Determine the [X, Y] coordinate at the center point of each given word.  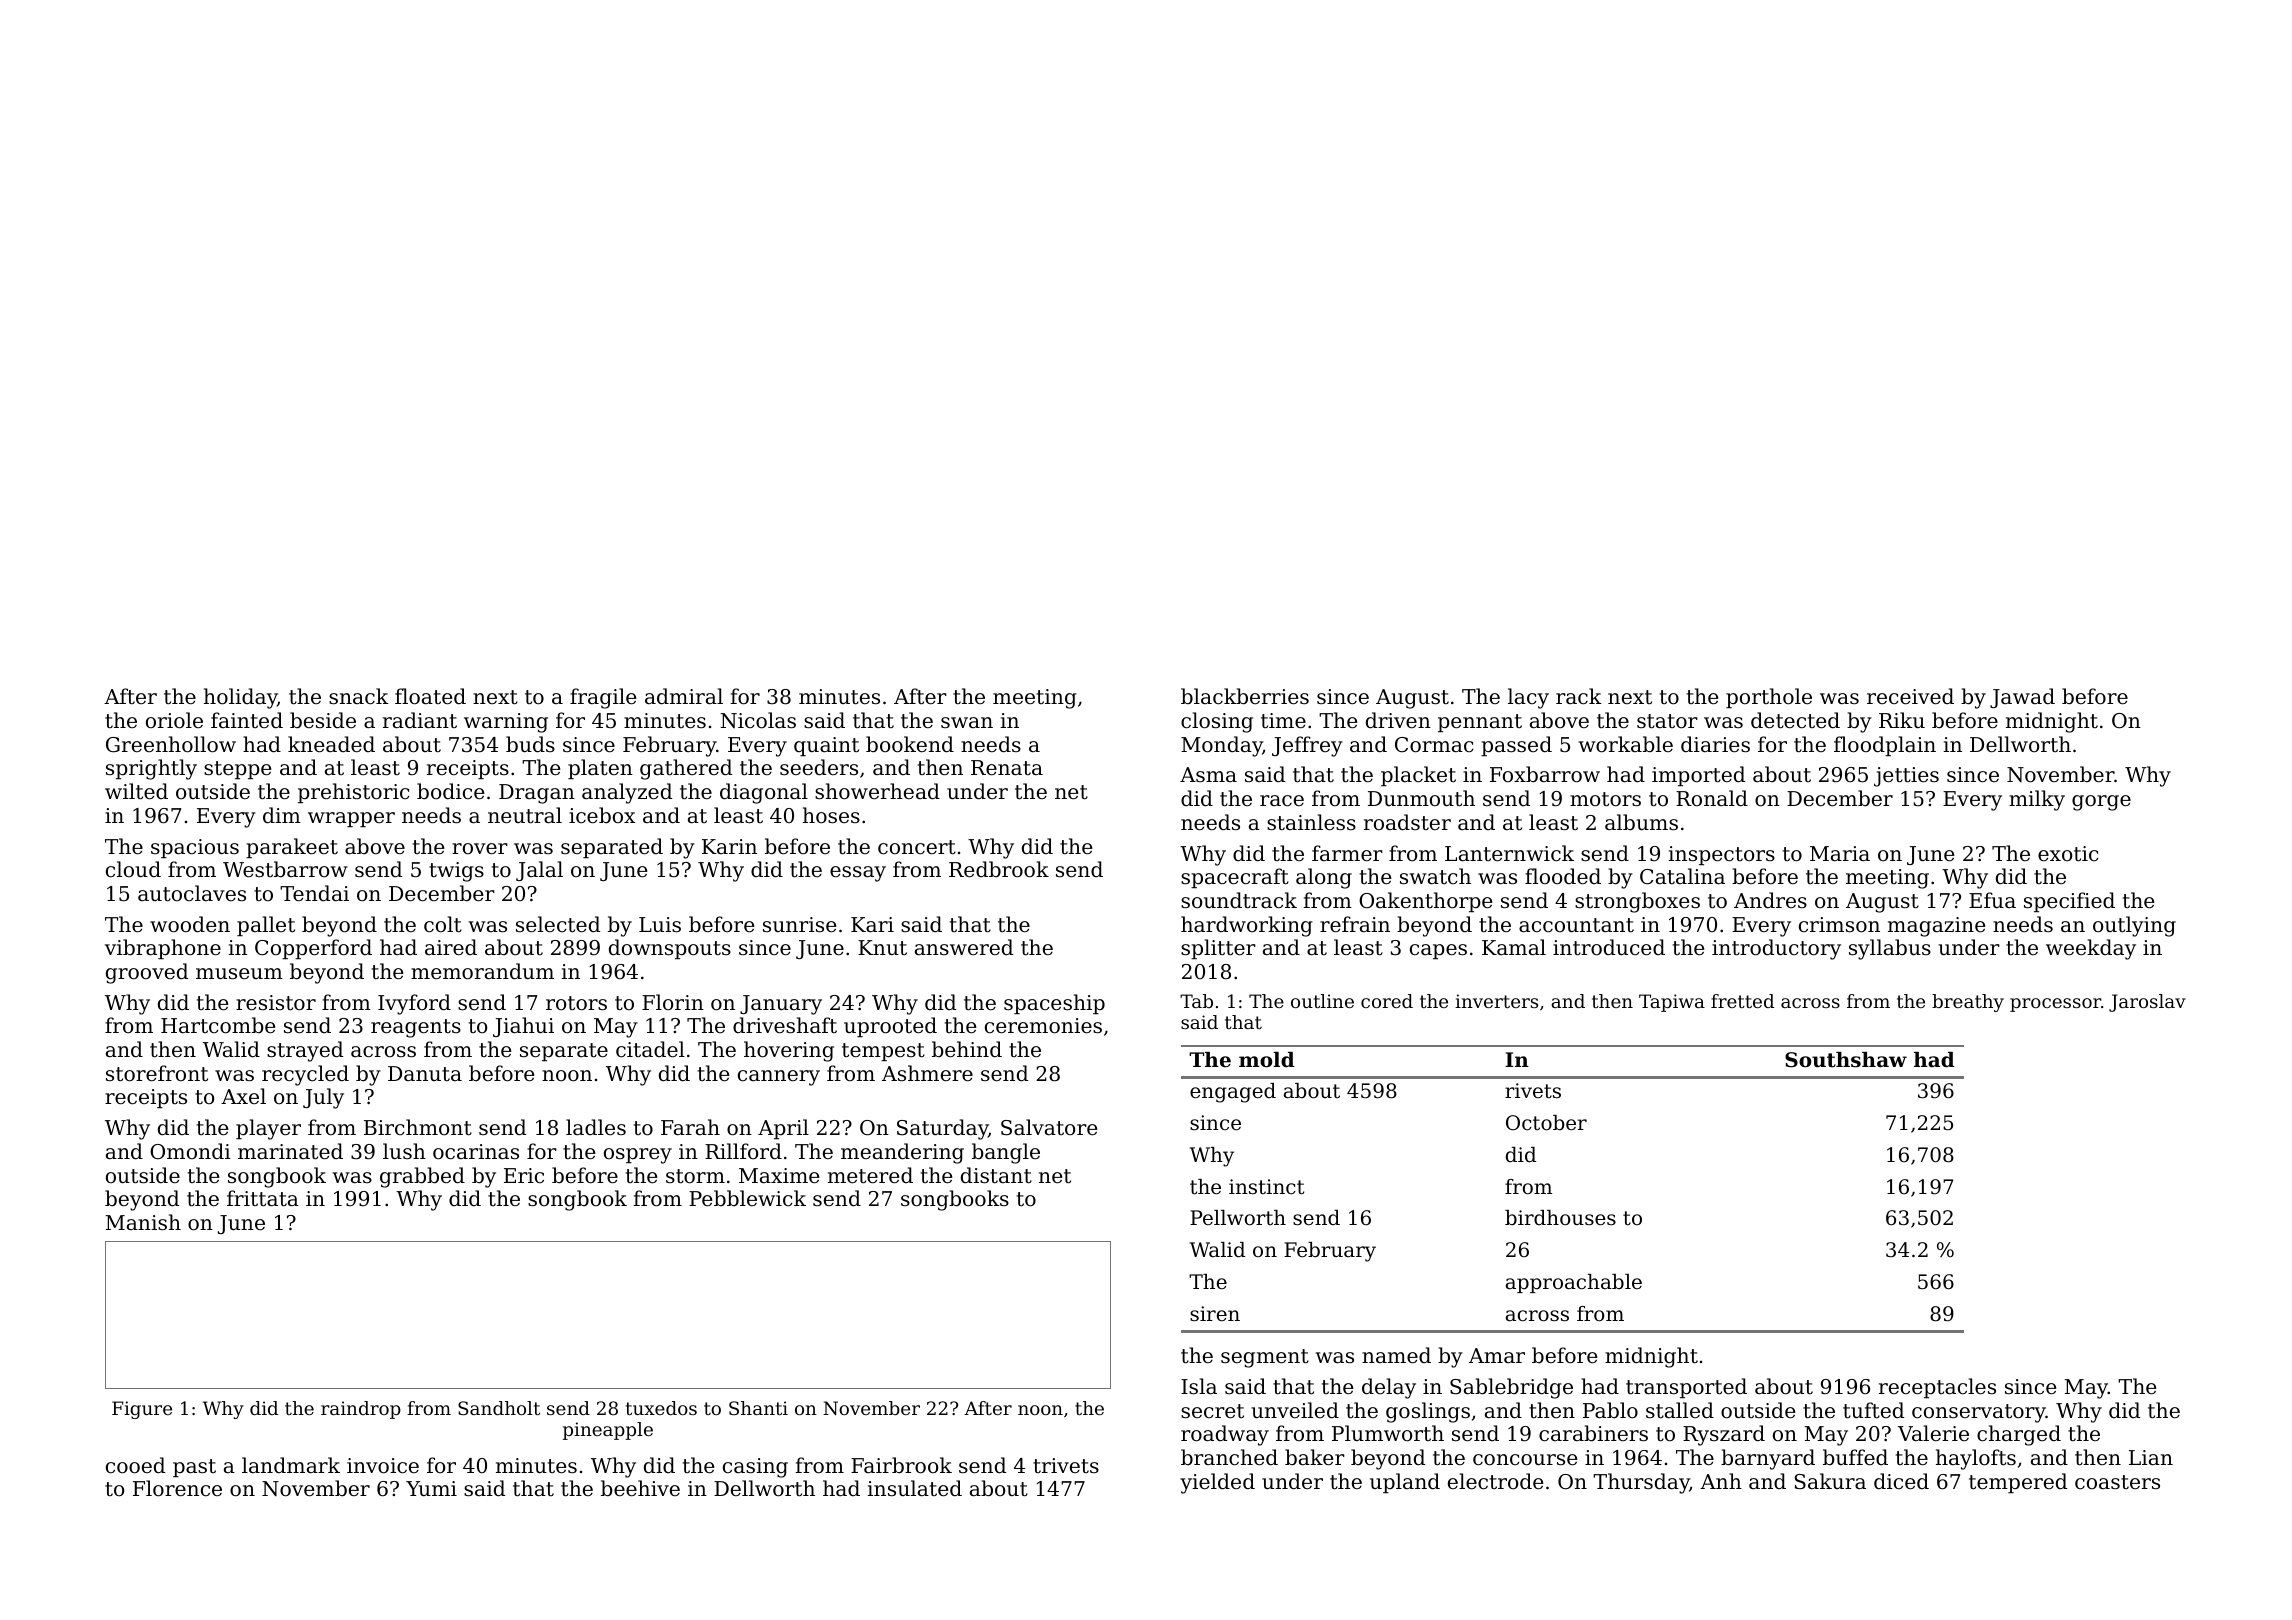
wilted [136, 791]
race [1282, 801]
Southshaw [1846, 1060]
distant [996, 1175]
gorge [2101, 803]
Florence [177, 1488]
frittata [263, 1198]
